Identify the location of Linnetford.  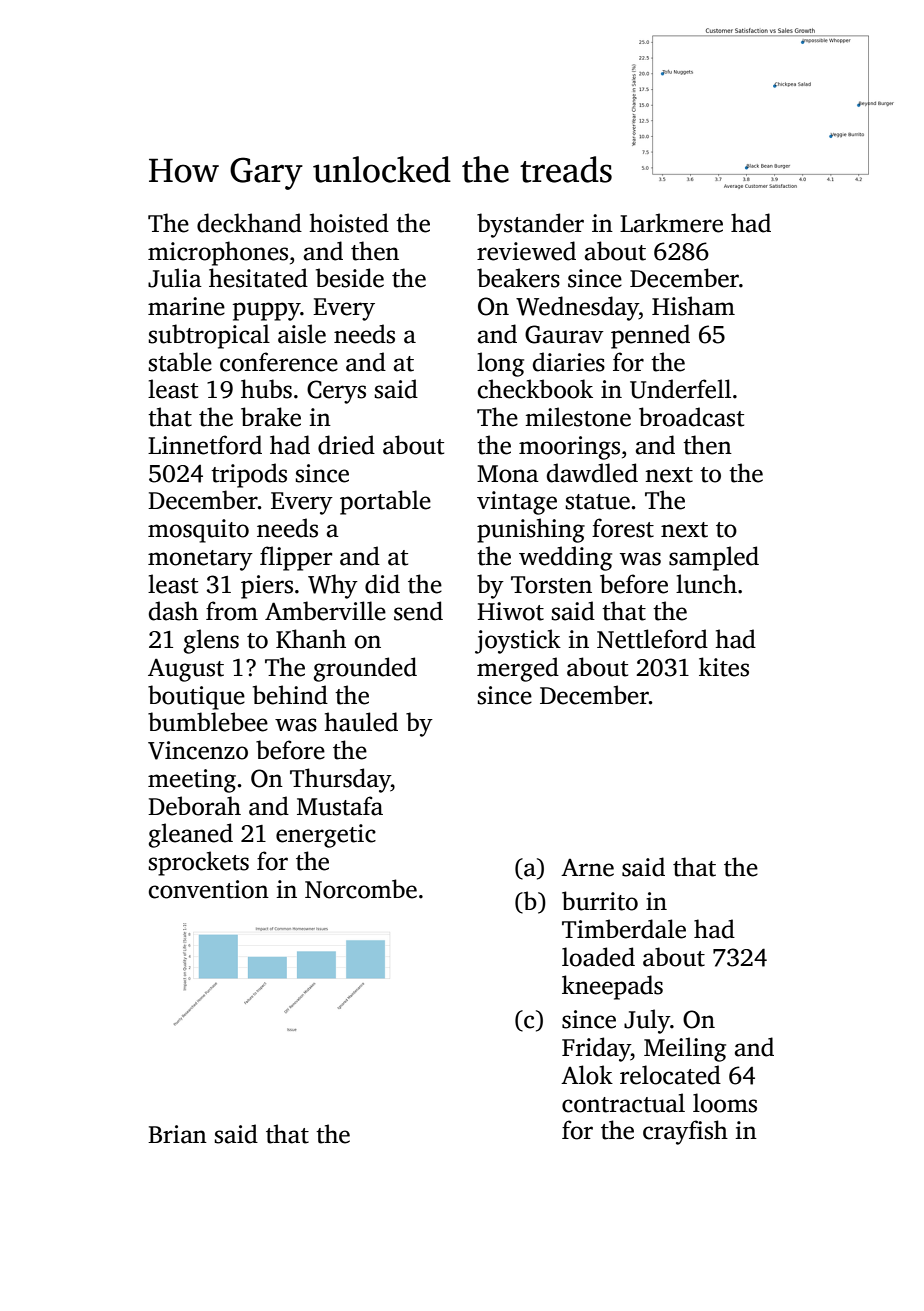
(205, 445).
